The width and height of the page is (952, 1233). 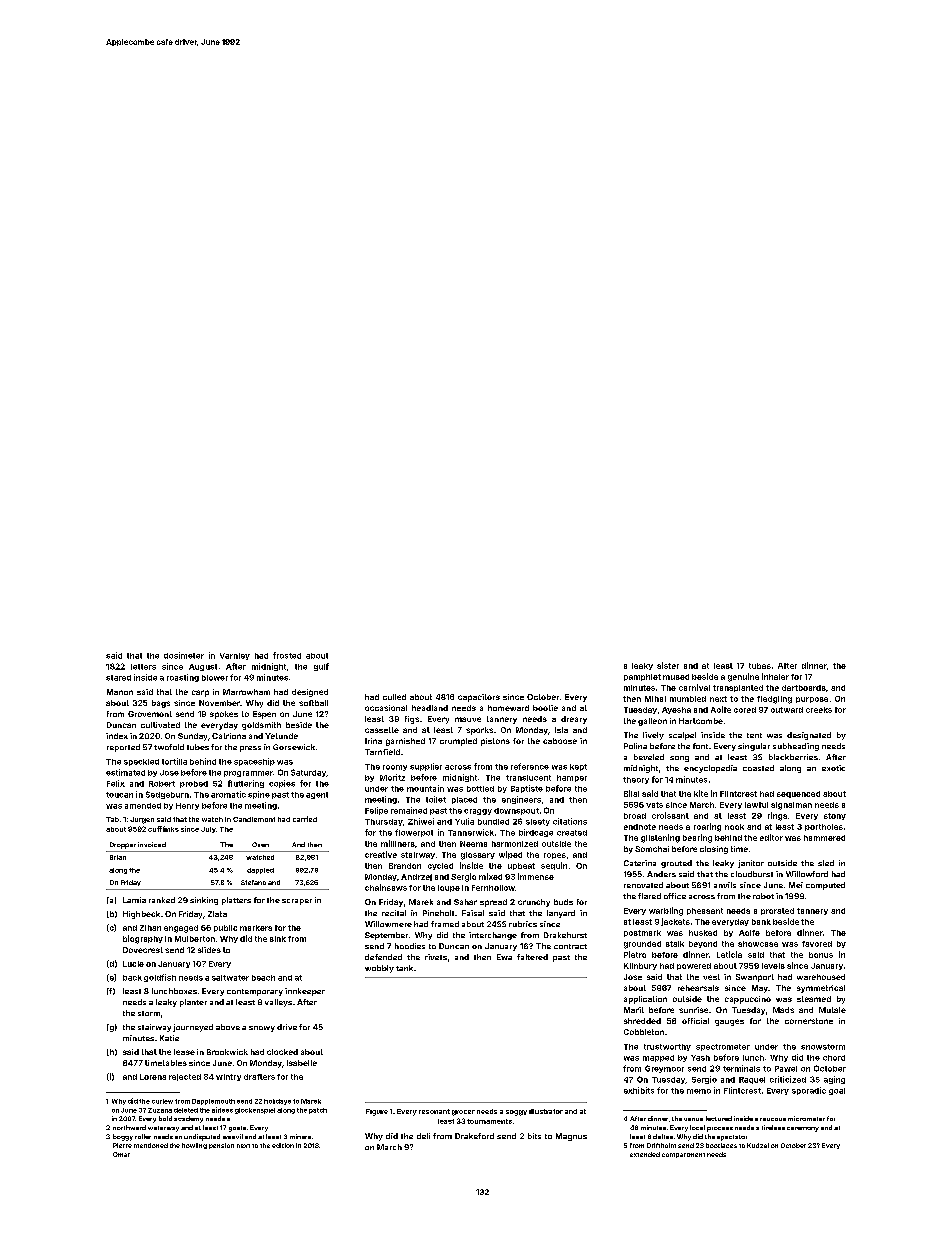 What do you see at coordinates (386, 887) in the page?
I see `chainsaws` at bounding box center [386, 887].
